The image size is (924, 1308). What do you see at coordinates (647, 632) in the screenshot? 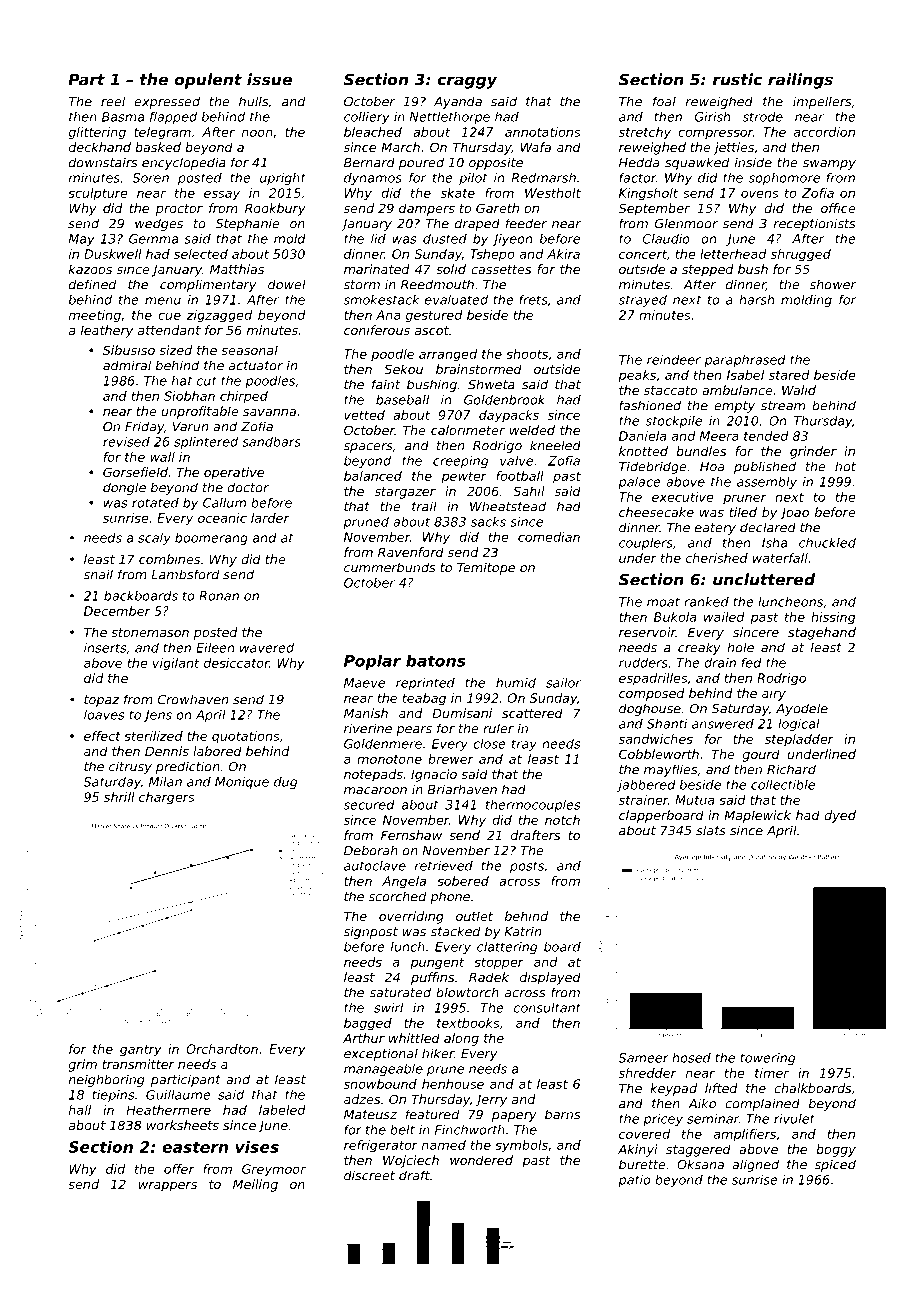
I see `reservoir` at bounding box center [647, 632].
